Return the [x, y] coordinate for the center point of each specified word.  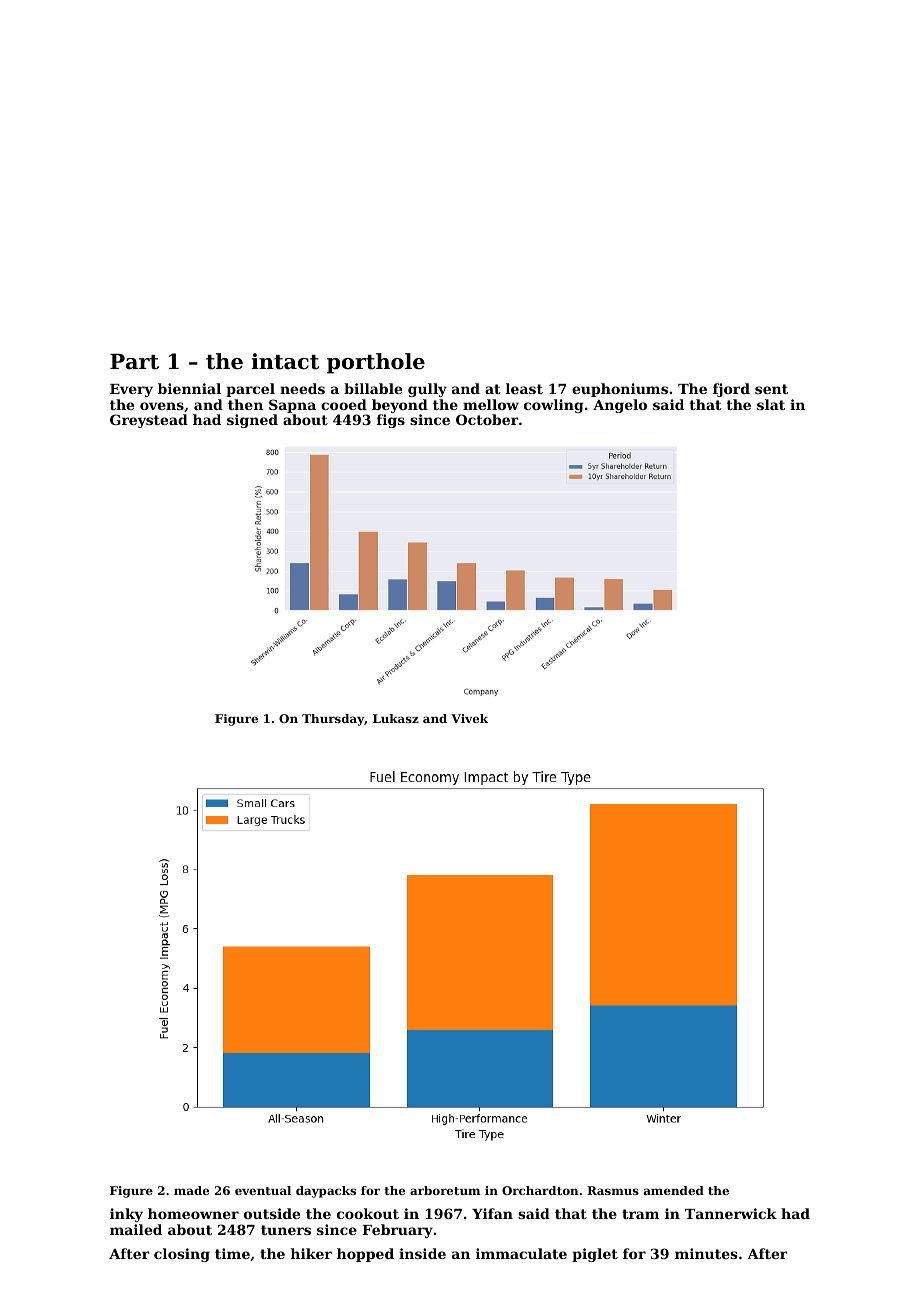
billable [373, 388]
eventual [263, 1190]
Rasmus [613, 1190]
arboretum [445, 1190]
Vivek [469, 718]
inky [126, 1215]
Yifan [492, 1213]
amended [674, 1190]
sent [771, 389]
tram [640, 1214]
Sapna [292, 406]
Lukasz [396, 718]
